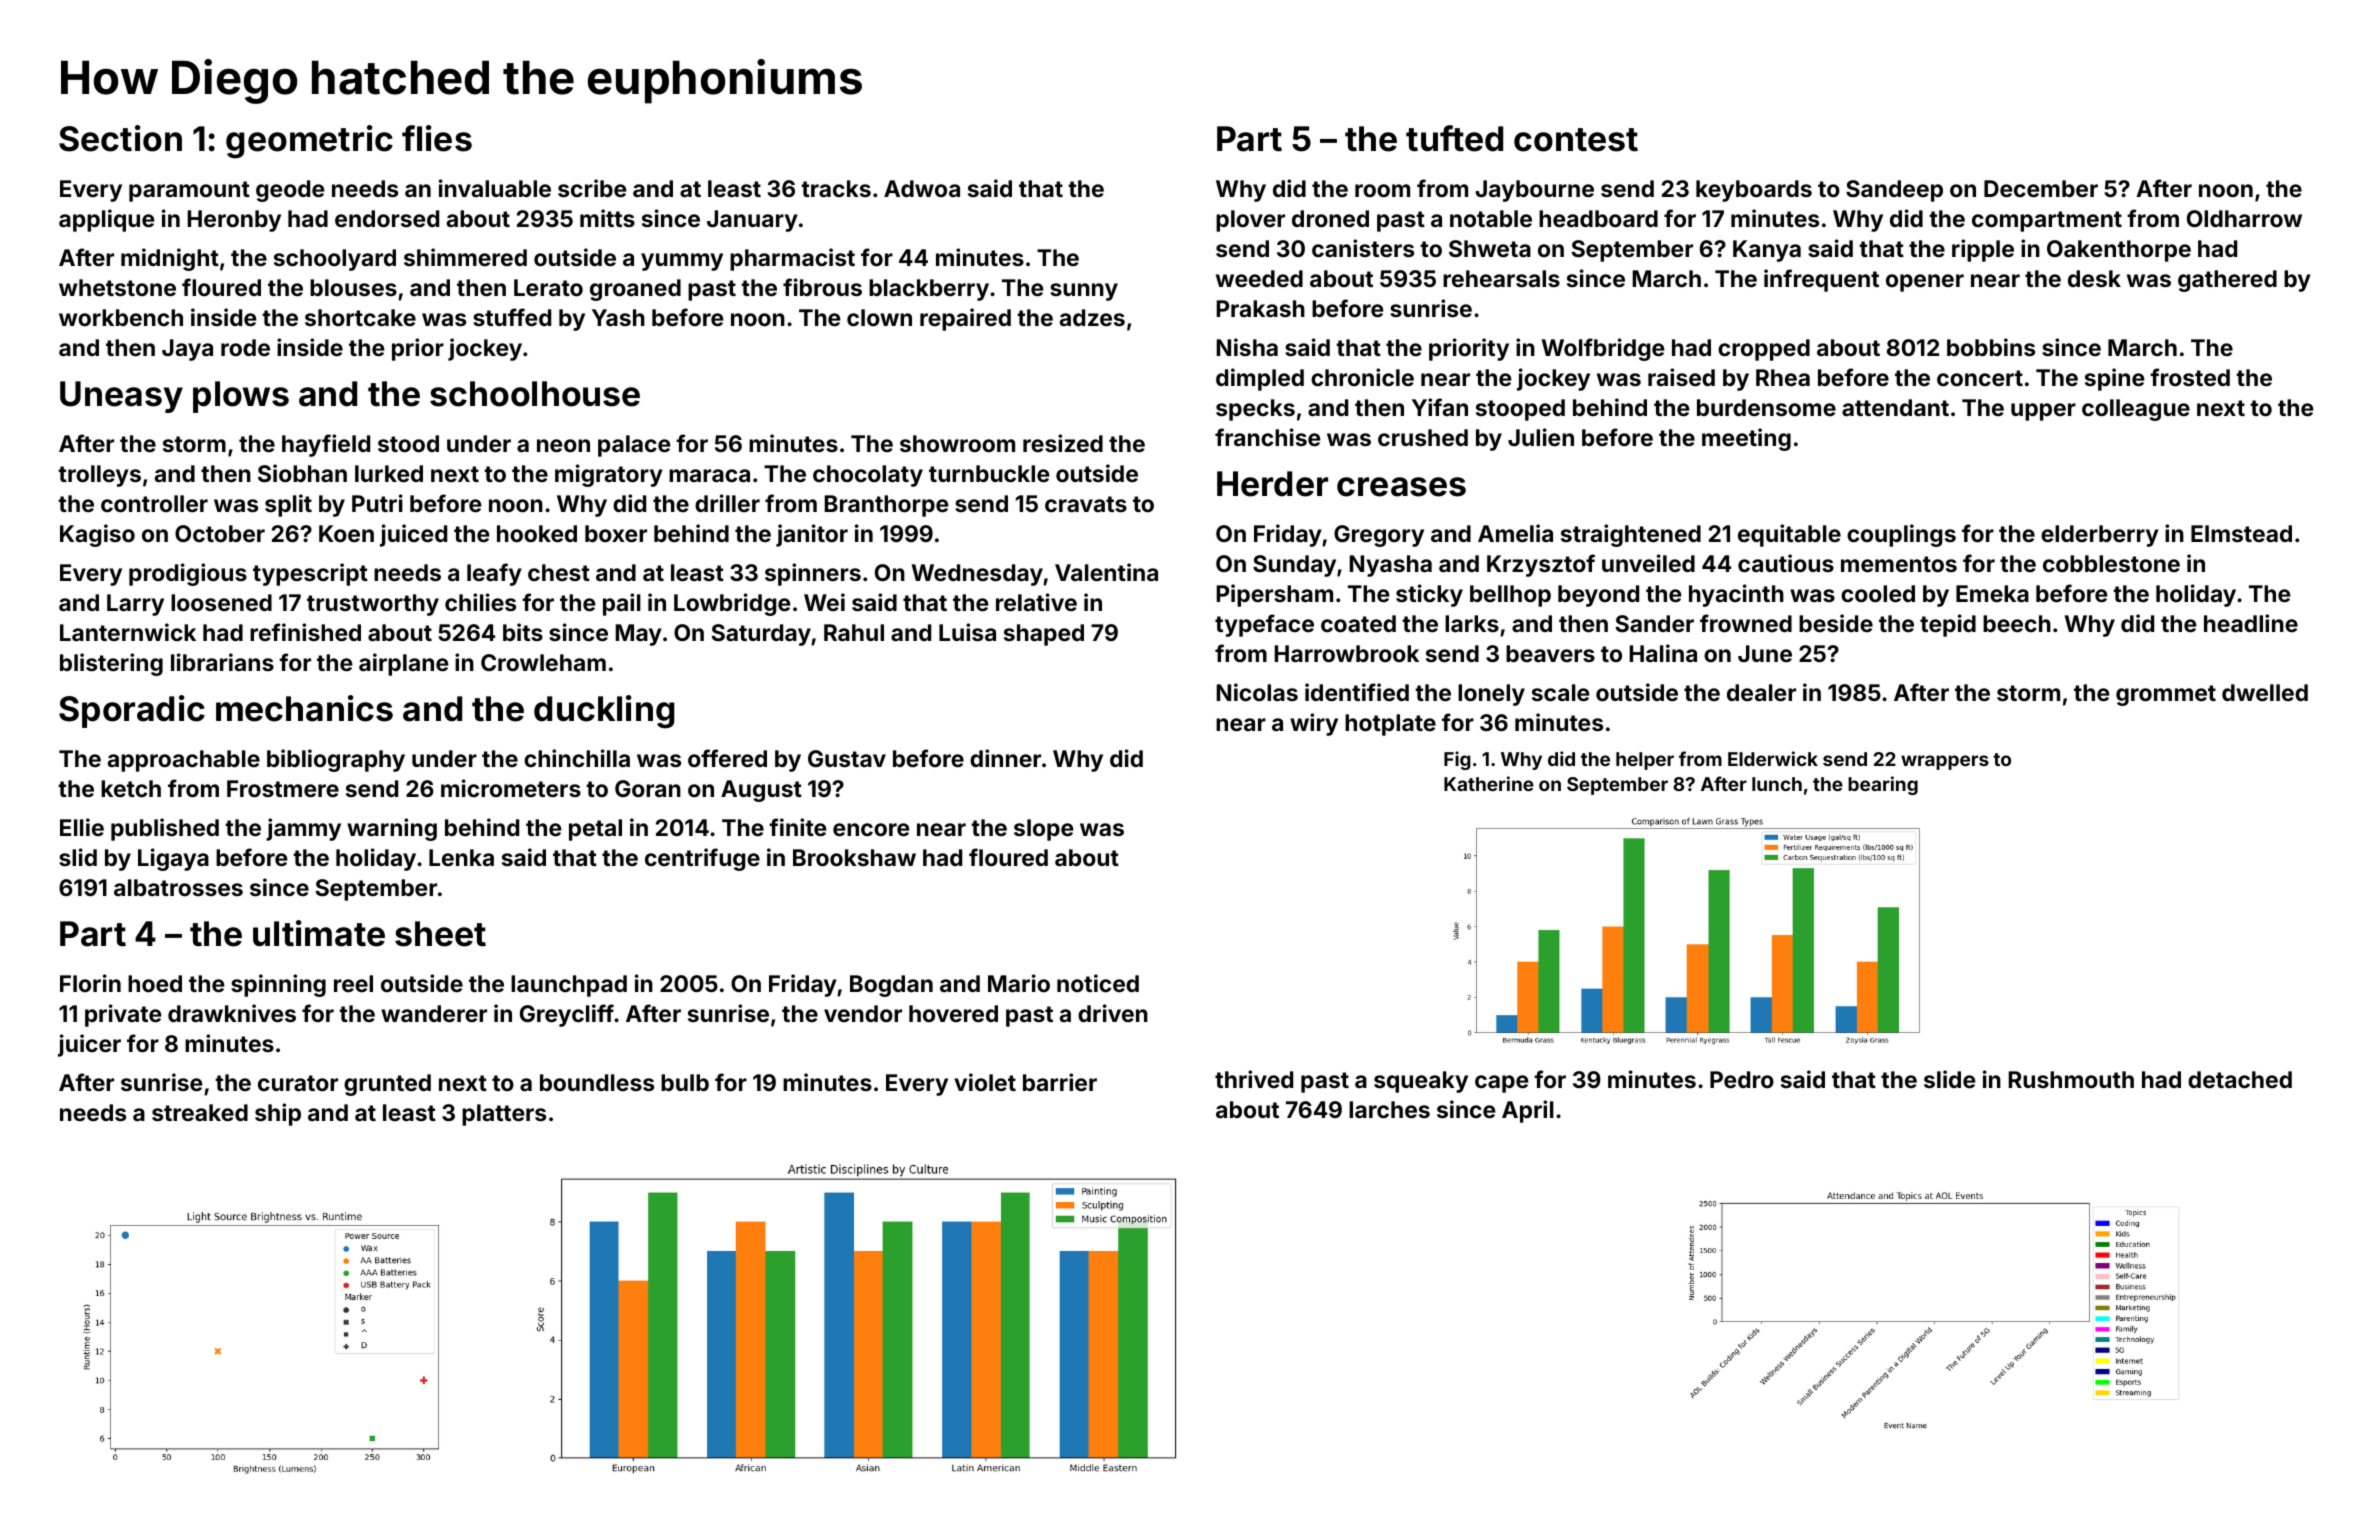 Image resolution: width=2380 pixels, height=1540 pixels. I want to click on blackberry, so click(929, 290).
